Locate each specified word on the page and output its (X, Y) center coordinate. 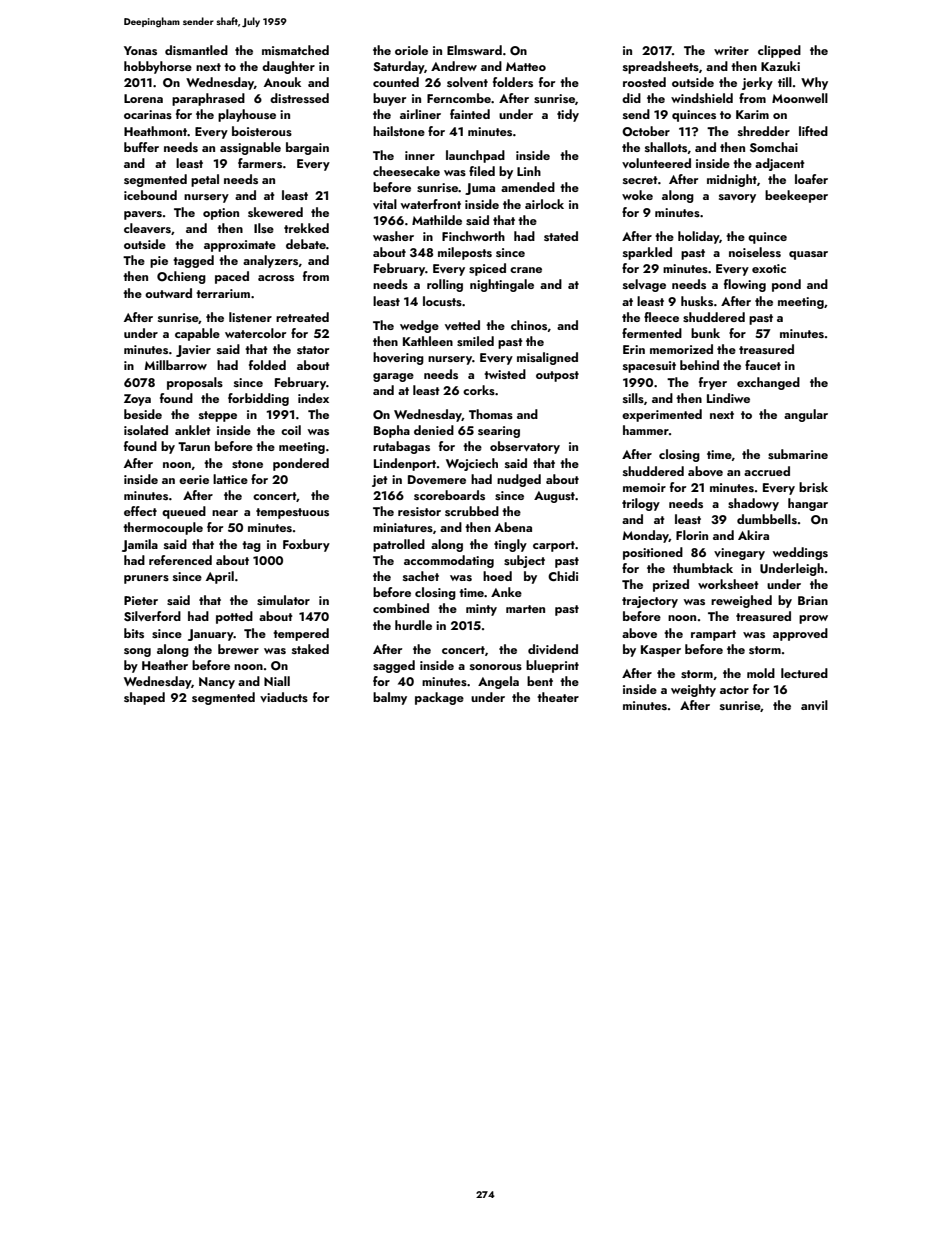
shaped (144, 698)
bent (540, 681)
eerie (194, 479)
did (631, 98)
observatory (525, 447)
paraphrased (208, 99)
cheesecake (406, 171)
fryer (713, 383)
